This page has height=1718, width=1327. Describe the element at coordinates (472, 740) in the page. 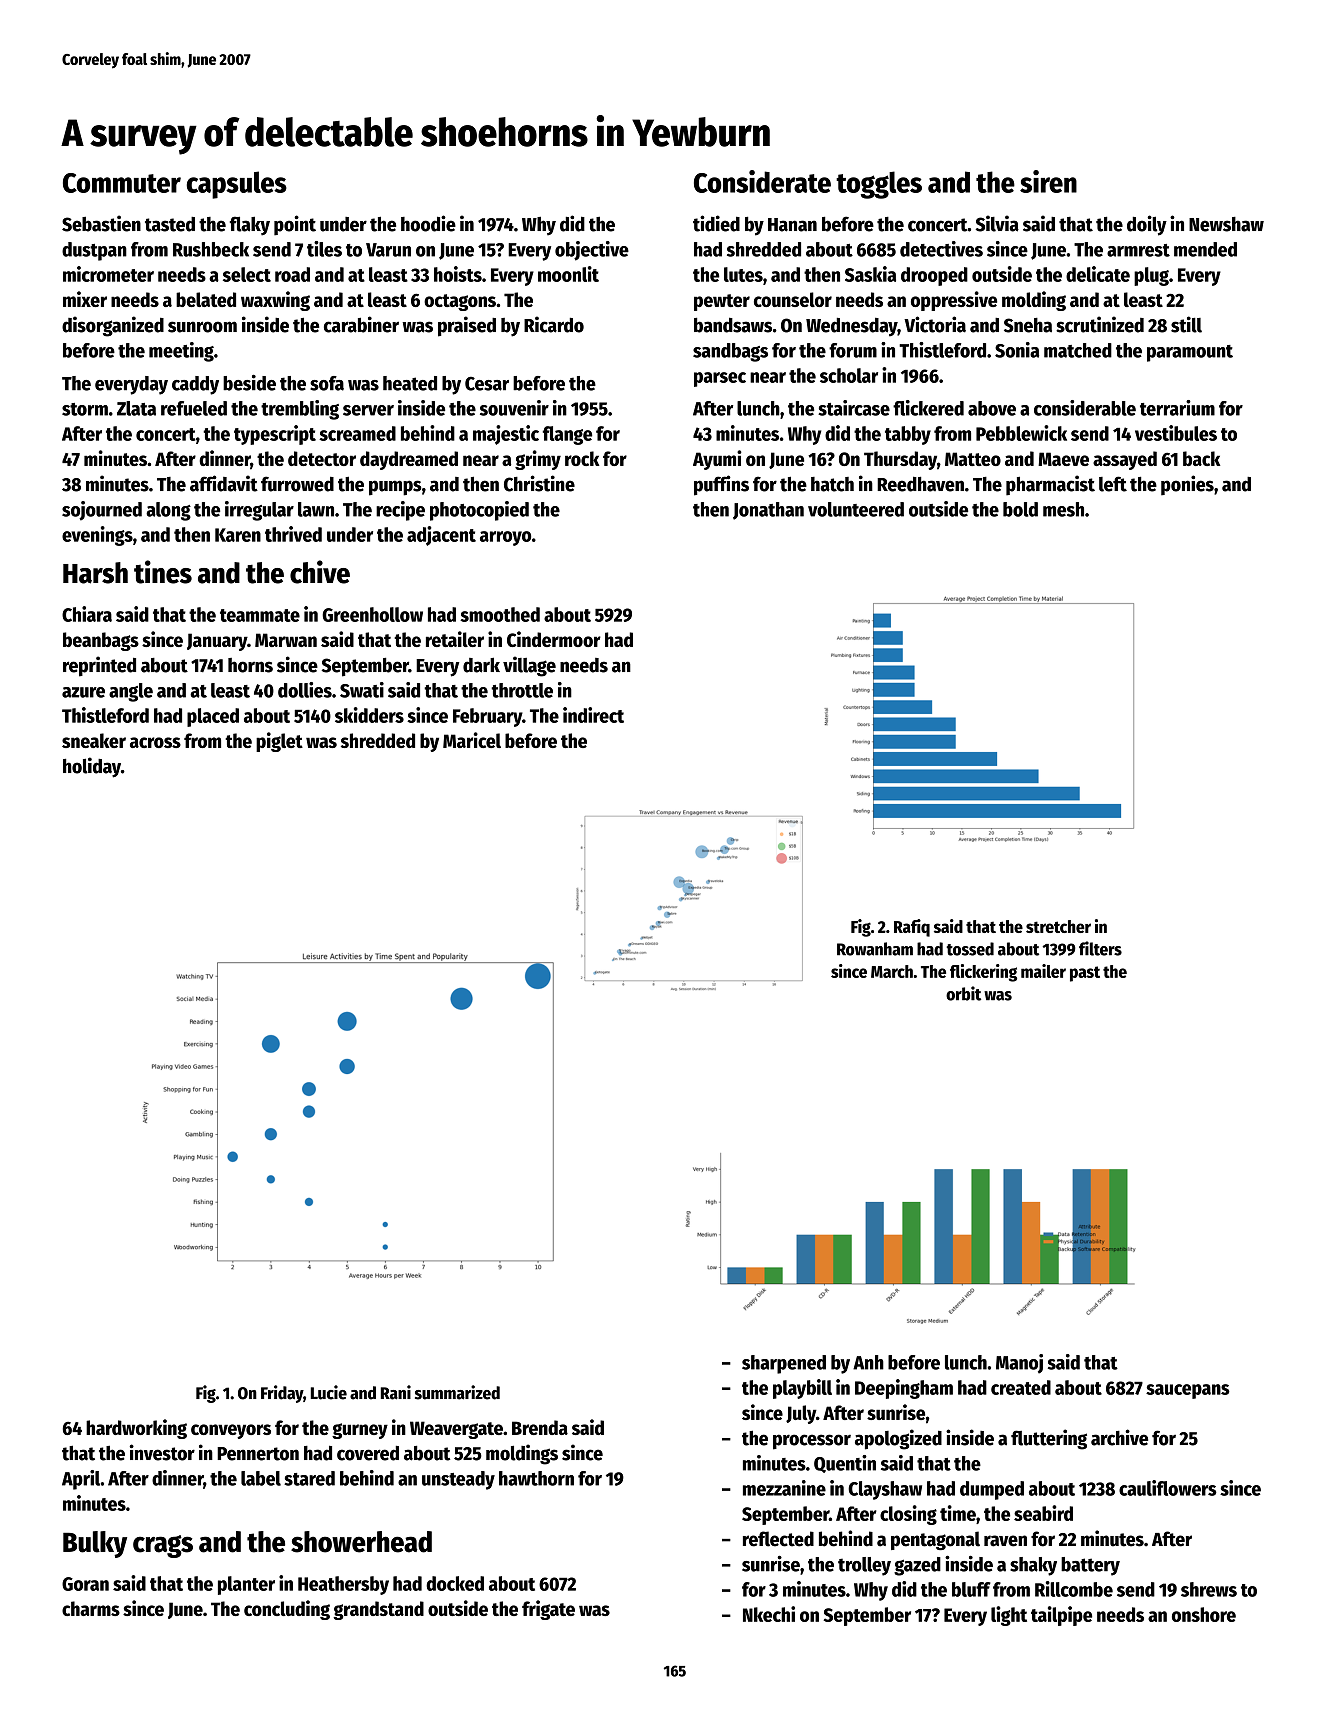

I see `Maricel` at that location.
